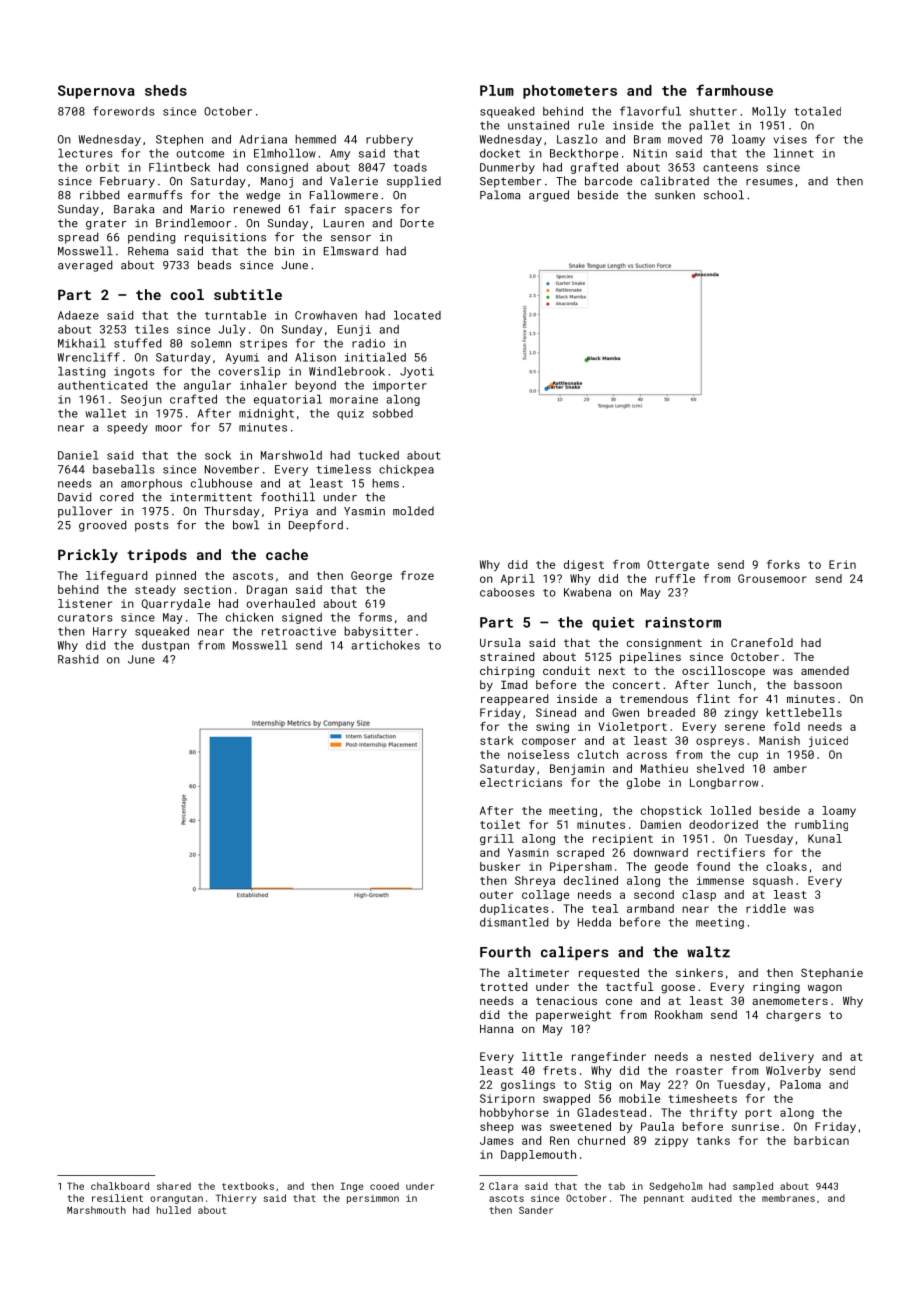  I want to click on goose, so click(678, 989).
